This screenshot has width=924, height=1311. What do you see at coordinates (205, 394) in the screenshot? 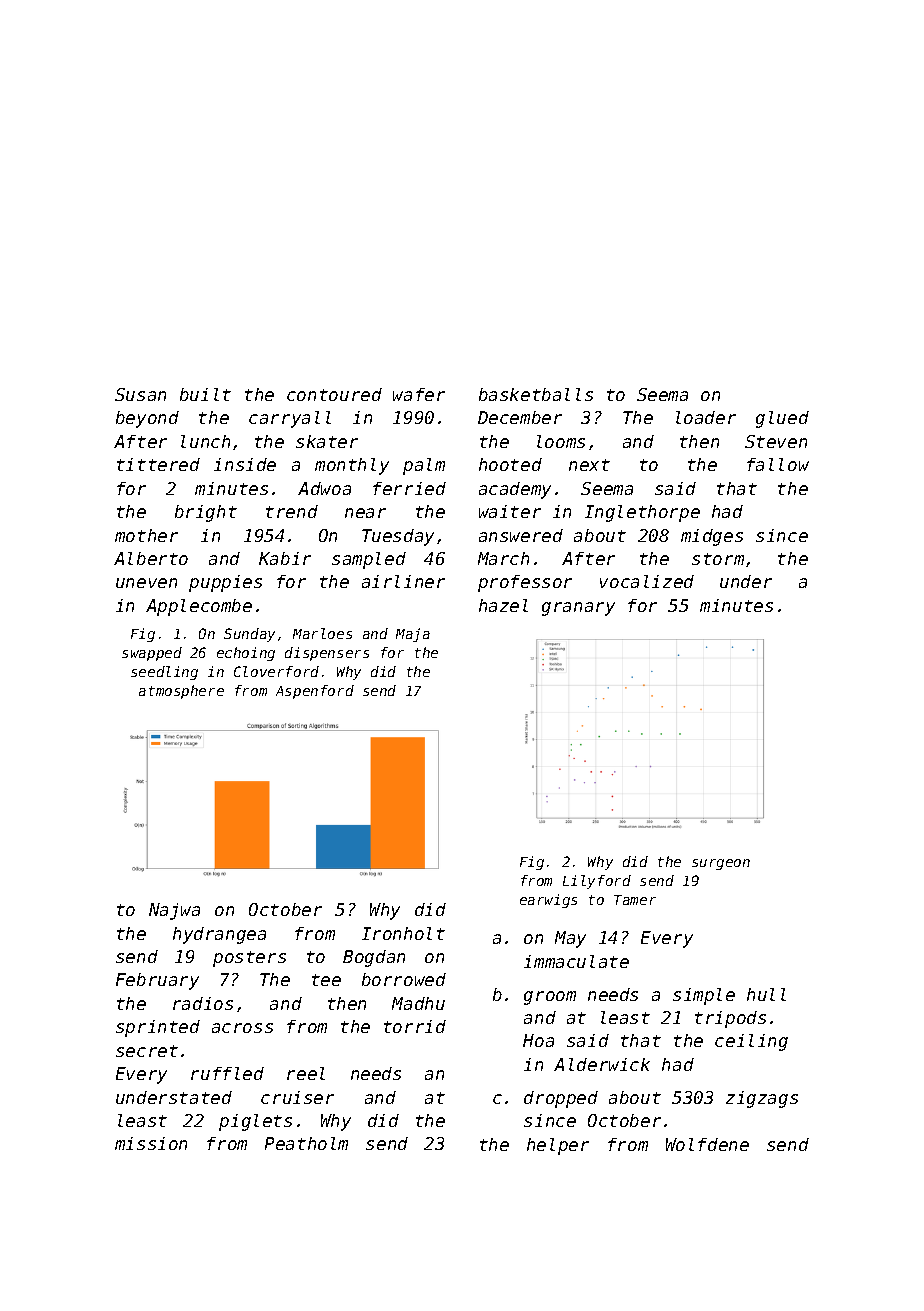
I see `built` at bounding box center [205, 394].
